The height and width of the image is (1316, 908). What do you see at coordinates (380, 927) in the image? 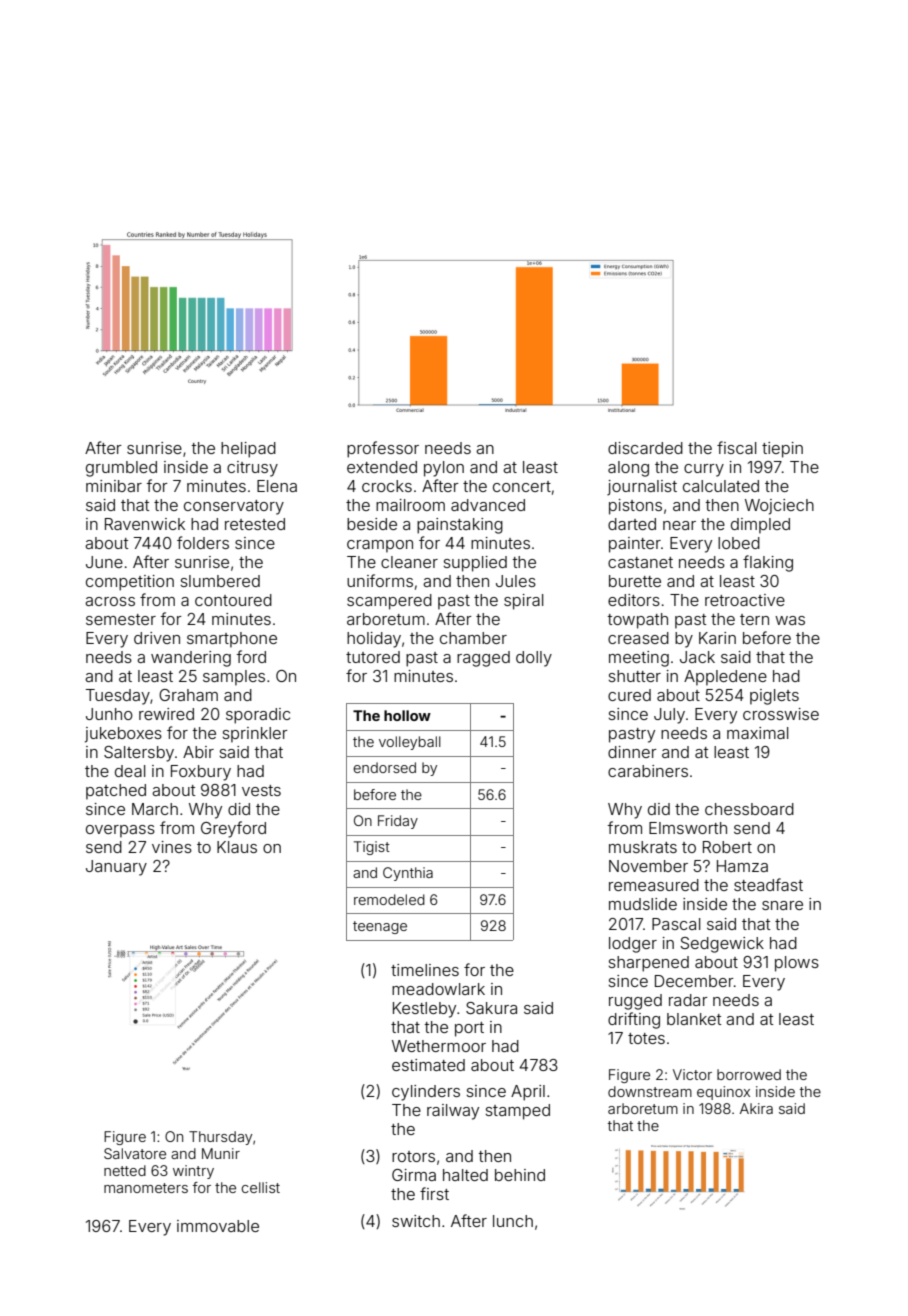
I see `teenage` at bounding box center [380, 927].
